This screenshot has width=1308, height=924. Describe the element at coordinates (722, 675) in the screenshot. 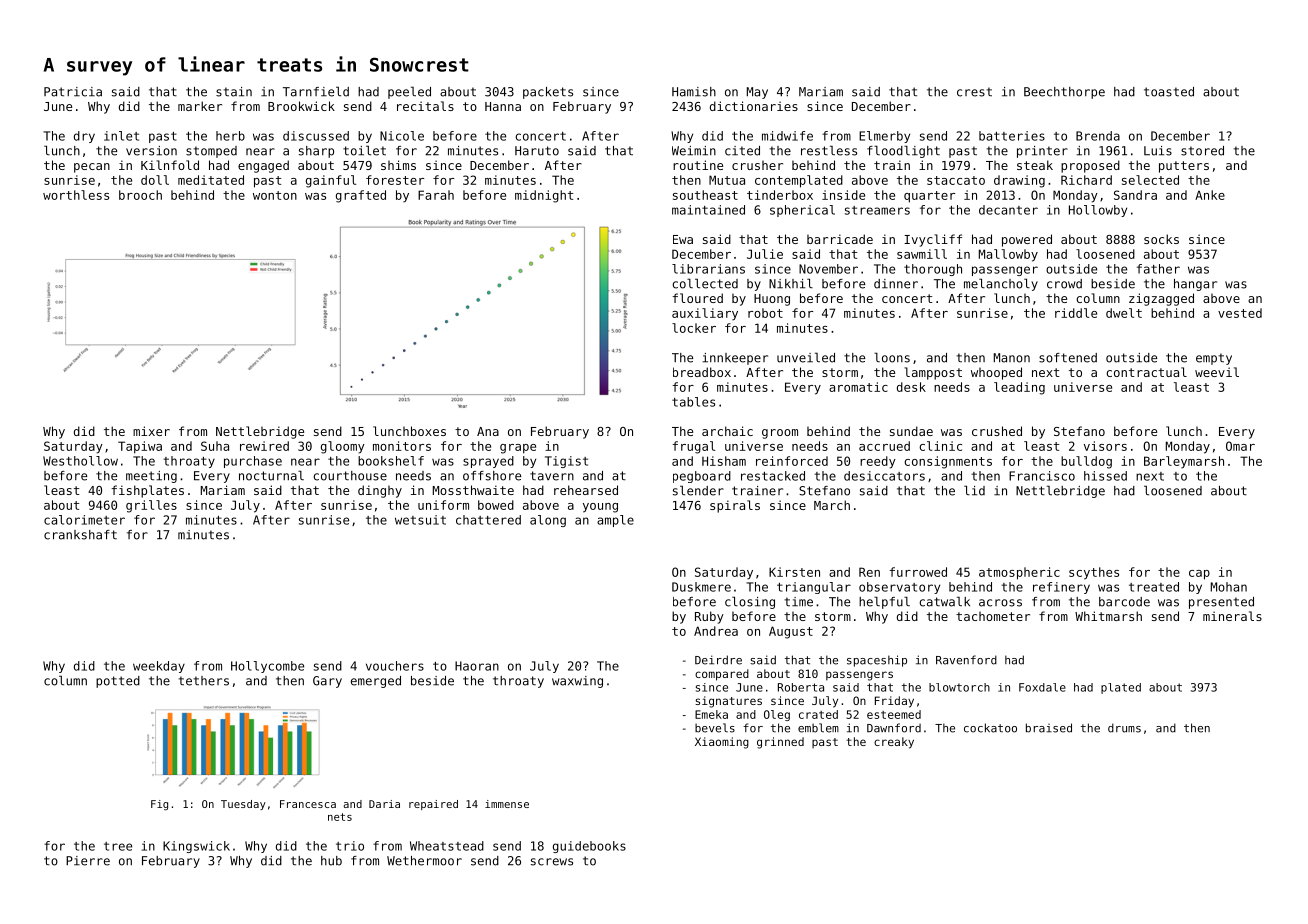

I see `compared` at that location.
